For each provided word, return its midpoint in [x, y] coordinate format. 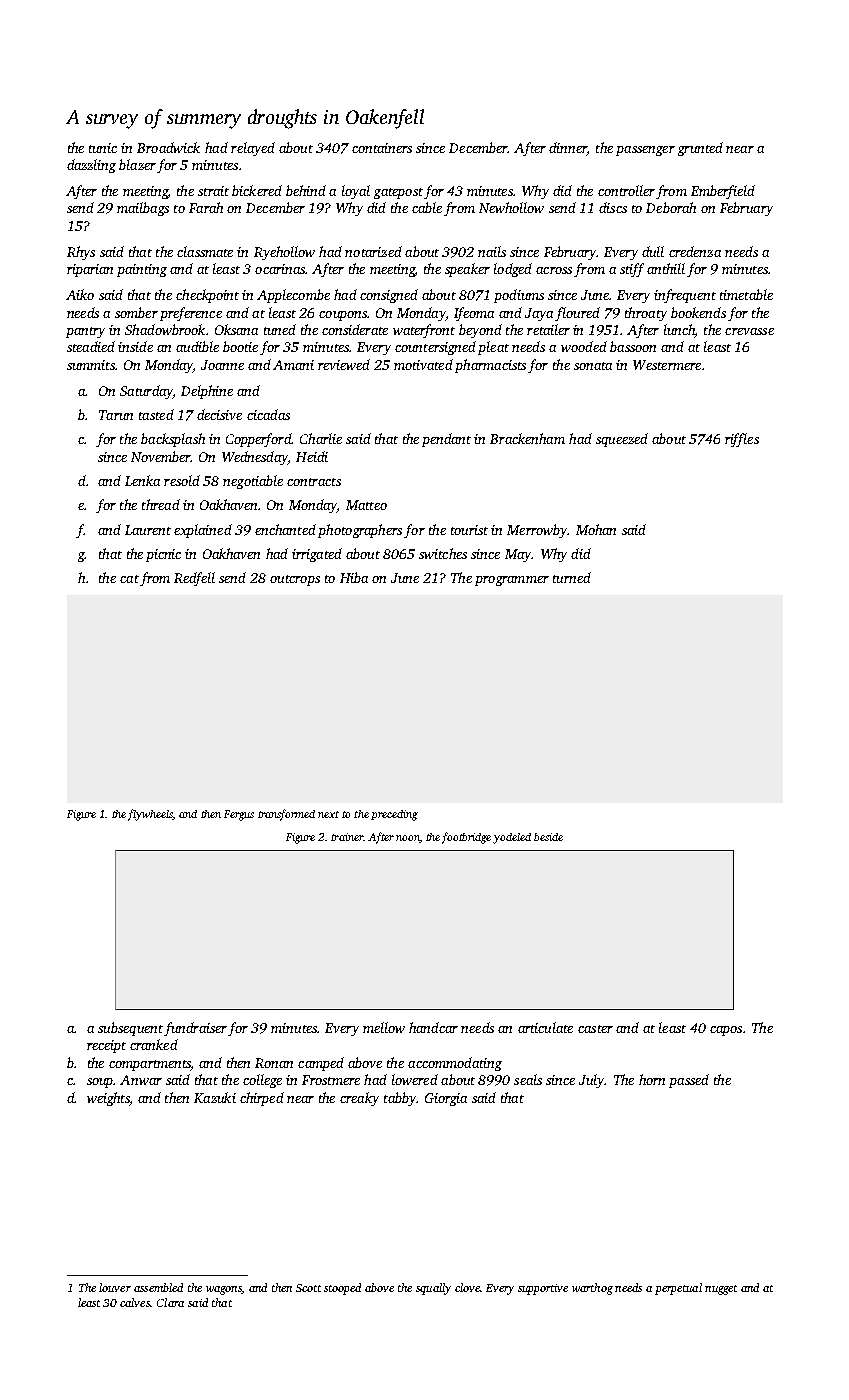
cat [129, 579]
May [518, 555]
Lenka [142, 480]
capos [726, 1031]
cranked [154, 1044]
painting [142, 270]
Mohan [596, 529]
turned [572, 577]
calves [135, 1302]
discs [613, 207]
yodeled [512, 838]
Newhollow [511, 207]
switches [443, 553]
